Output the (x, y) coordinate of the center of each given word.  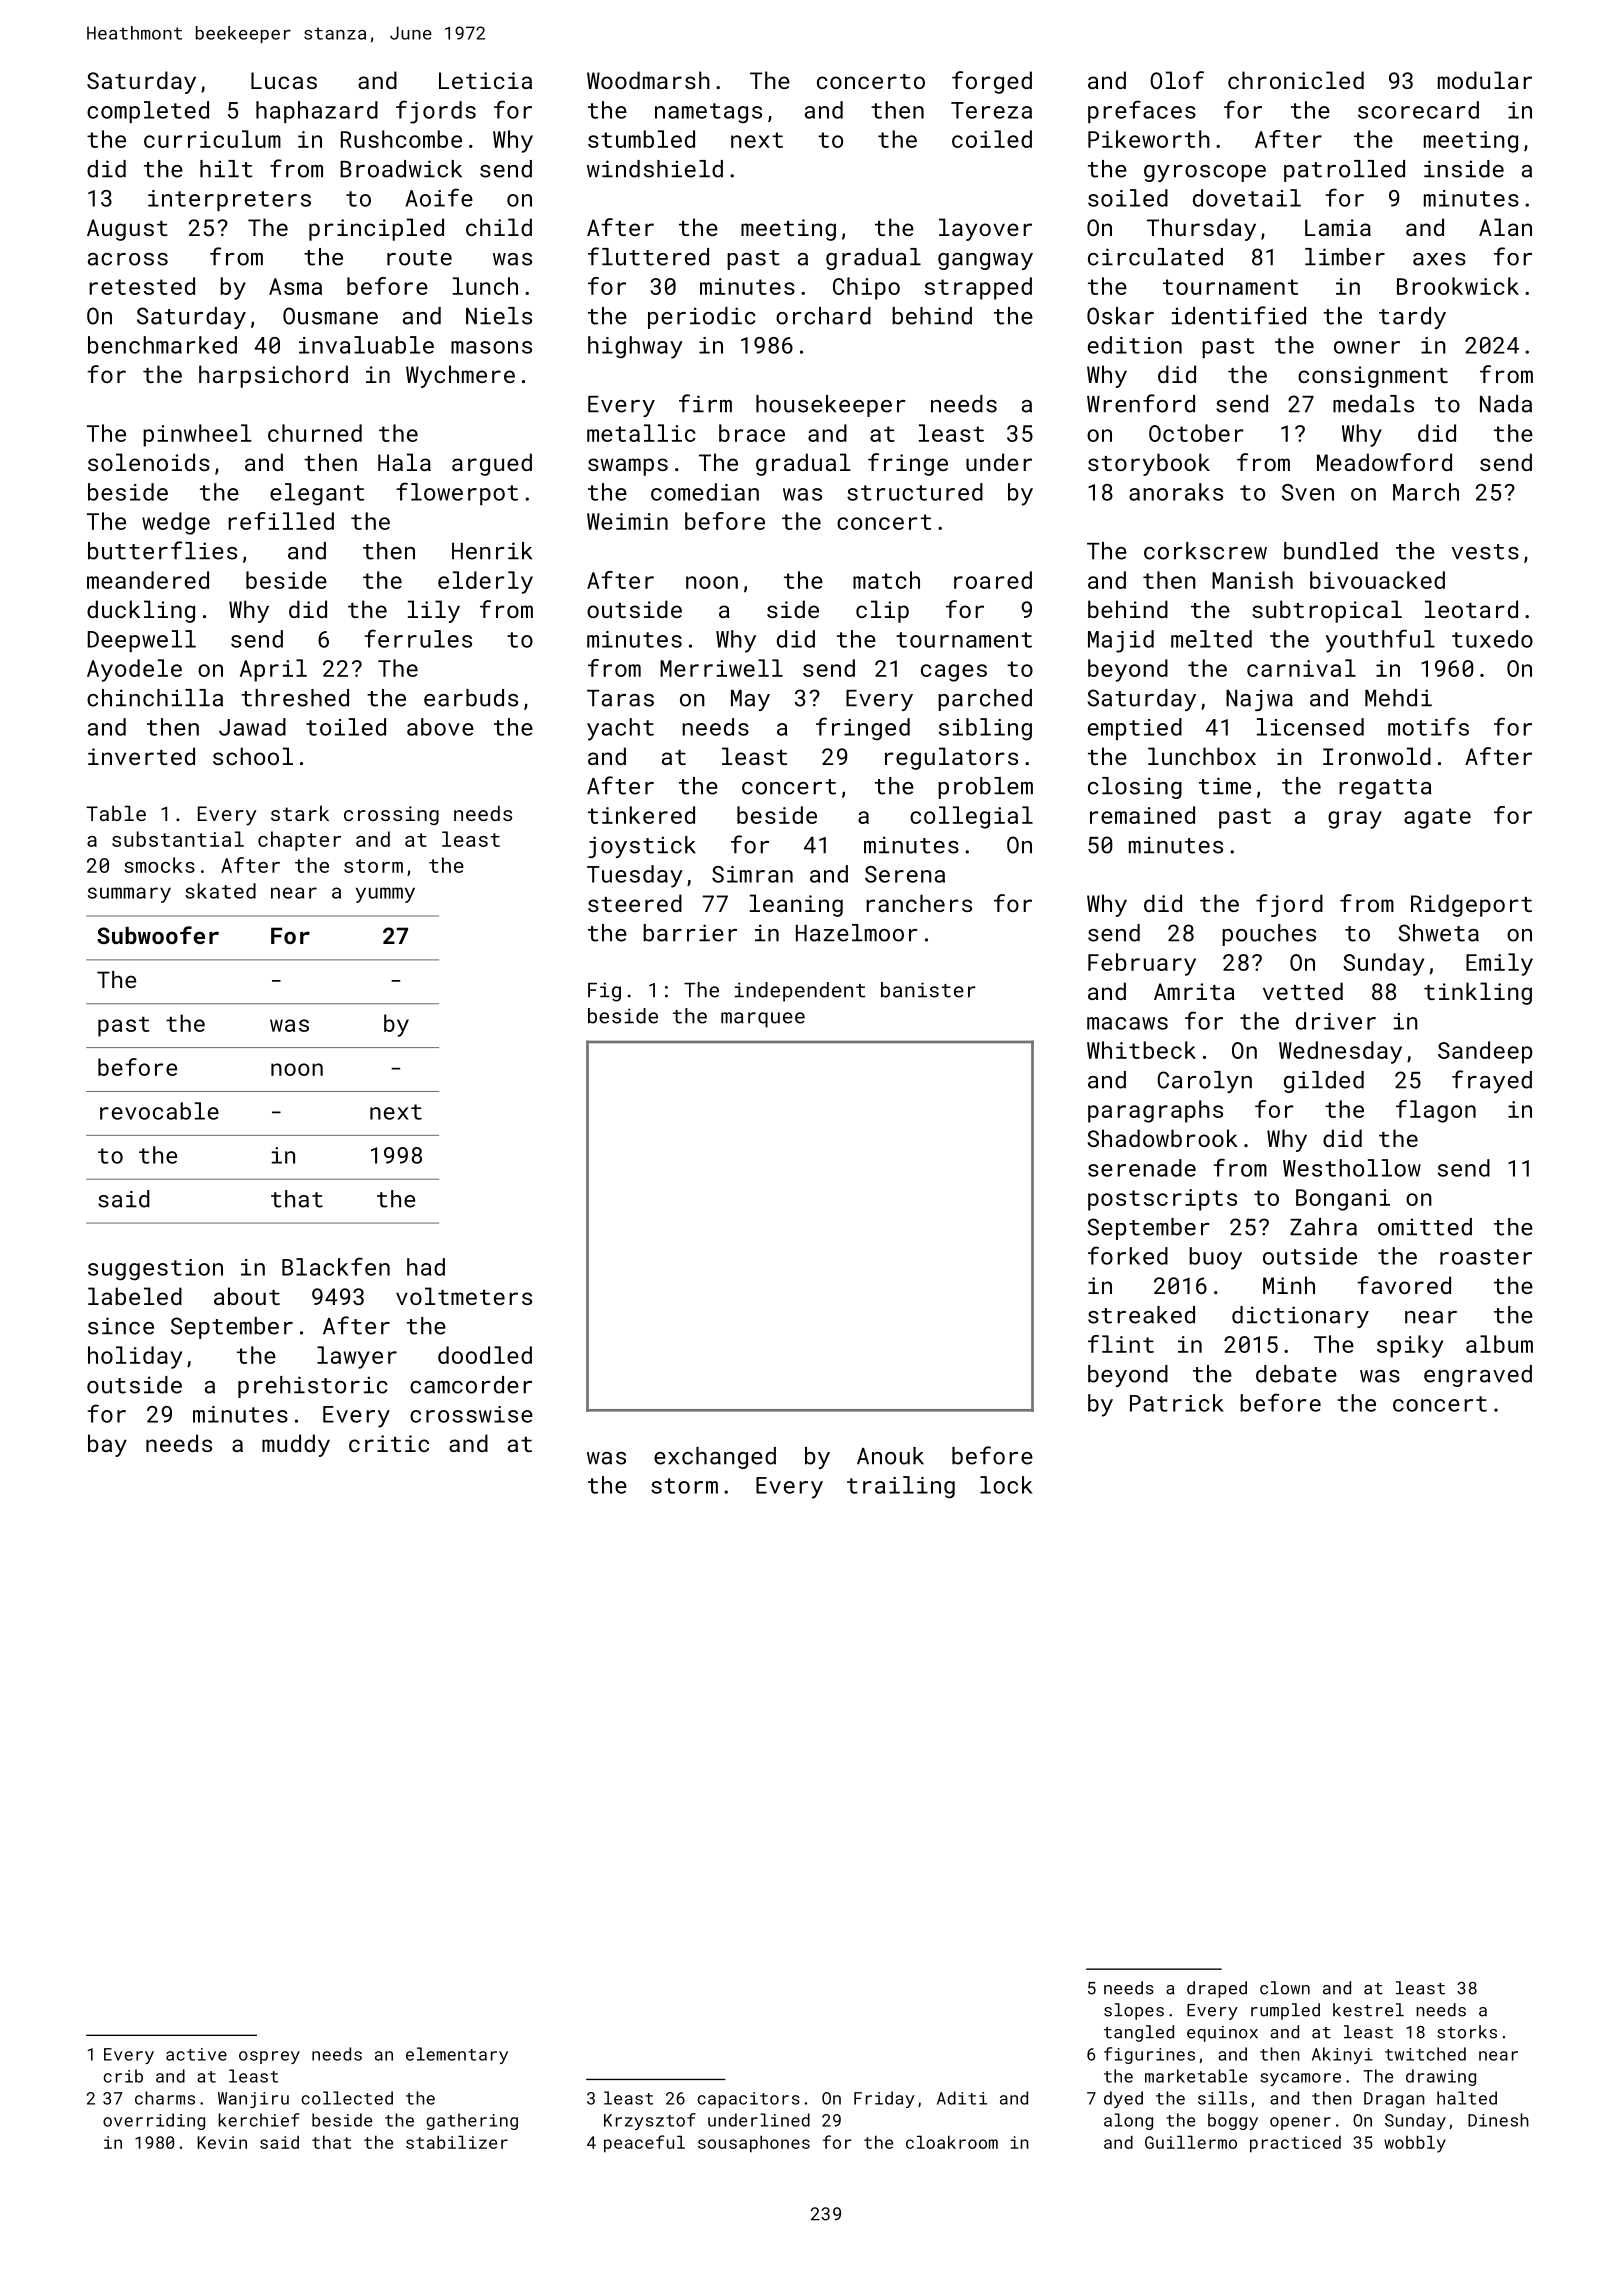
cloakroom (952, 2142)
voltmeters (464, 1296)
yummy (385, 895)
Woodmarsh (648, 80)
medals (1373, 404)
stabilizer (457, 2142)
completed (148, 112)
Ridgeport (1471, 905)
